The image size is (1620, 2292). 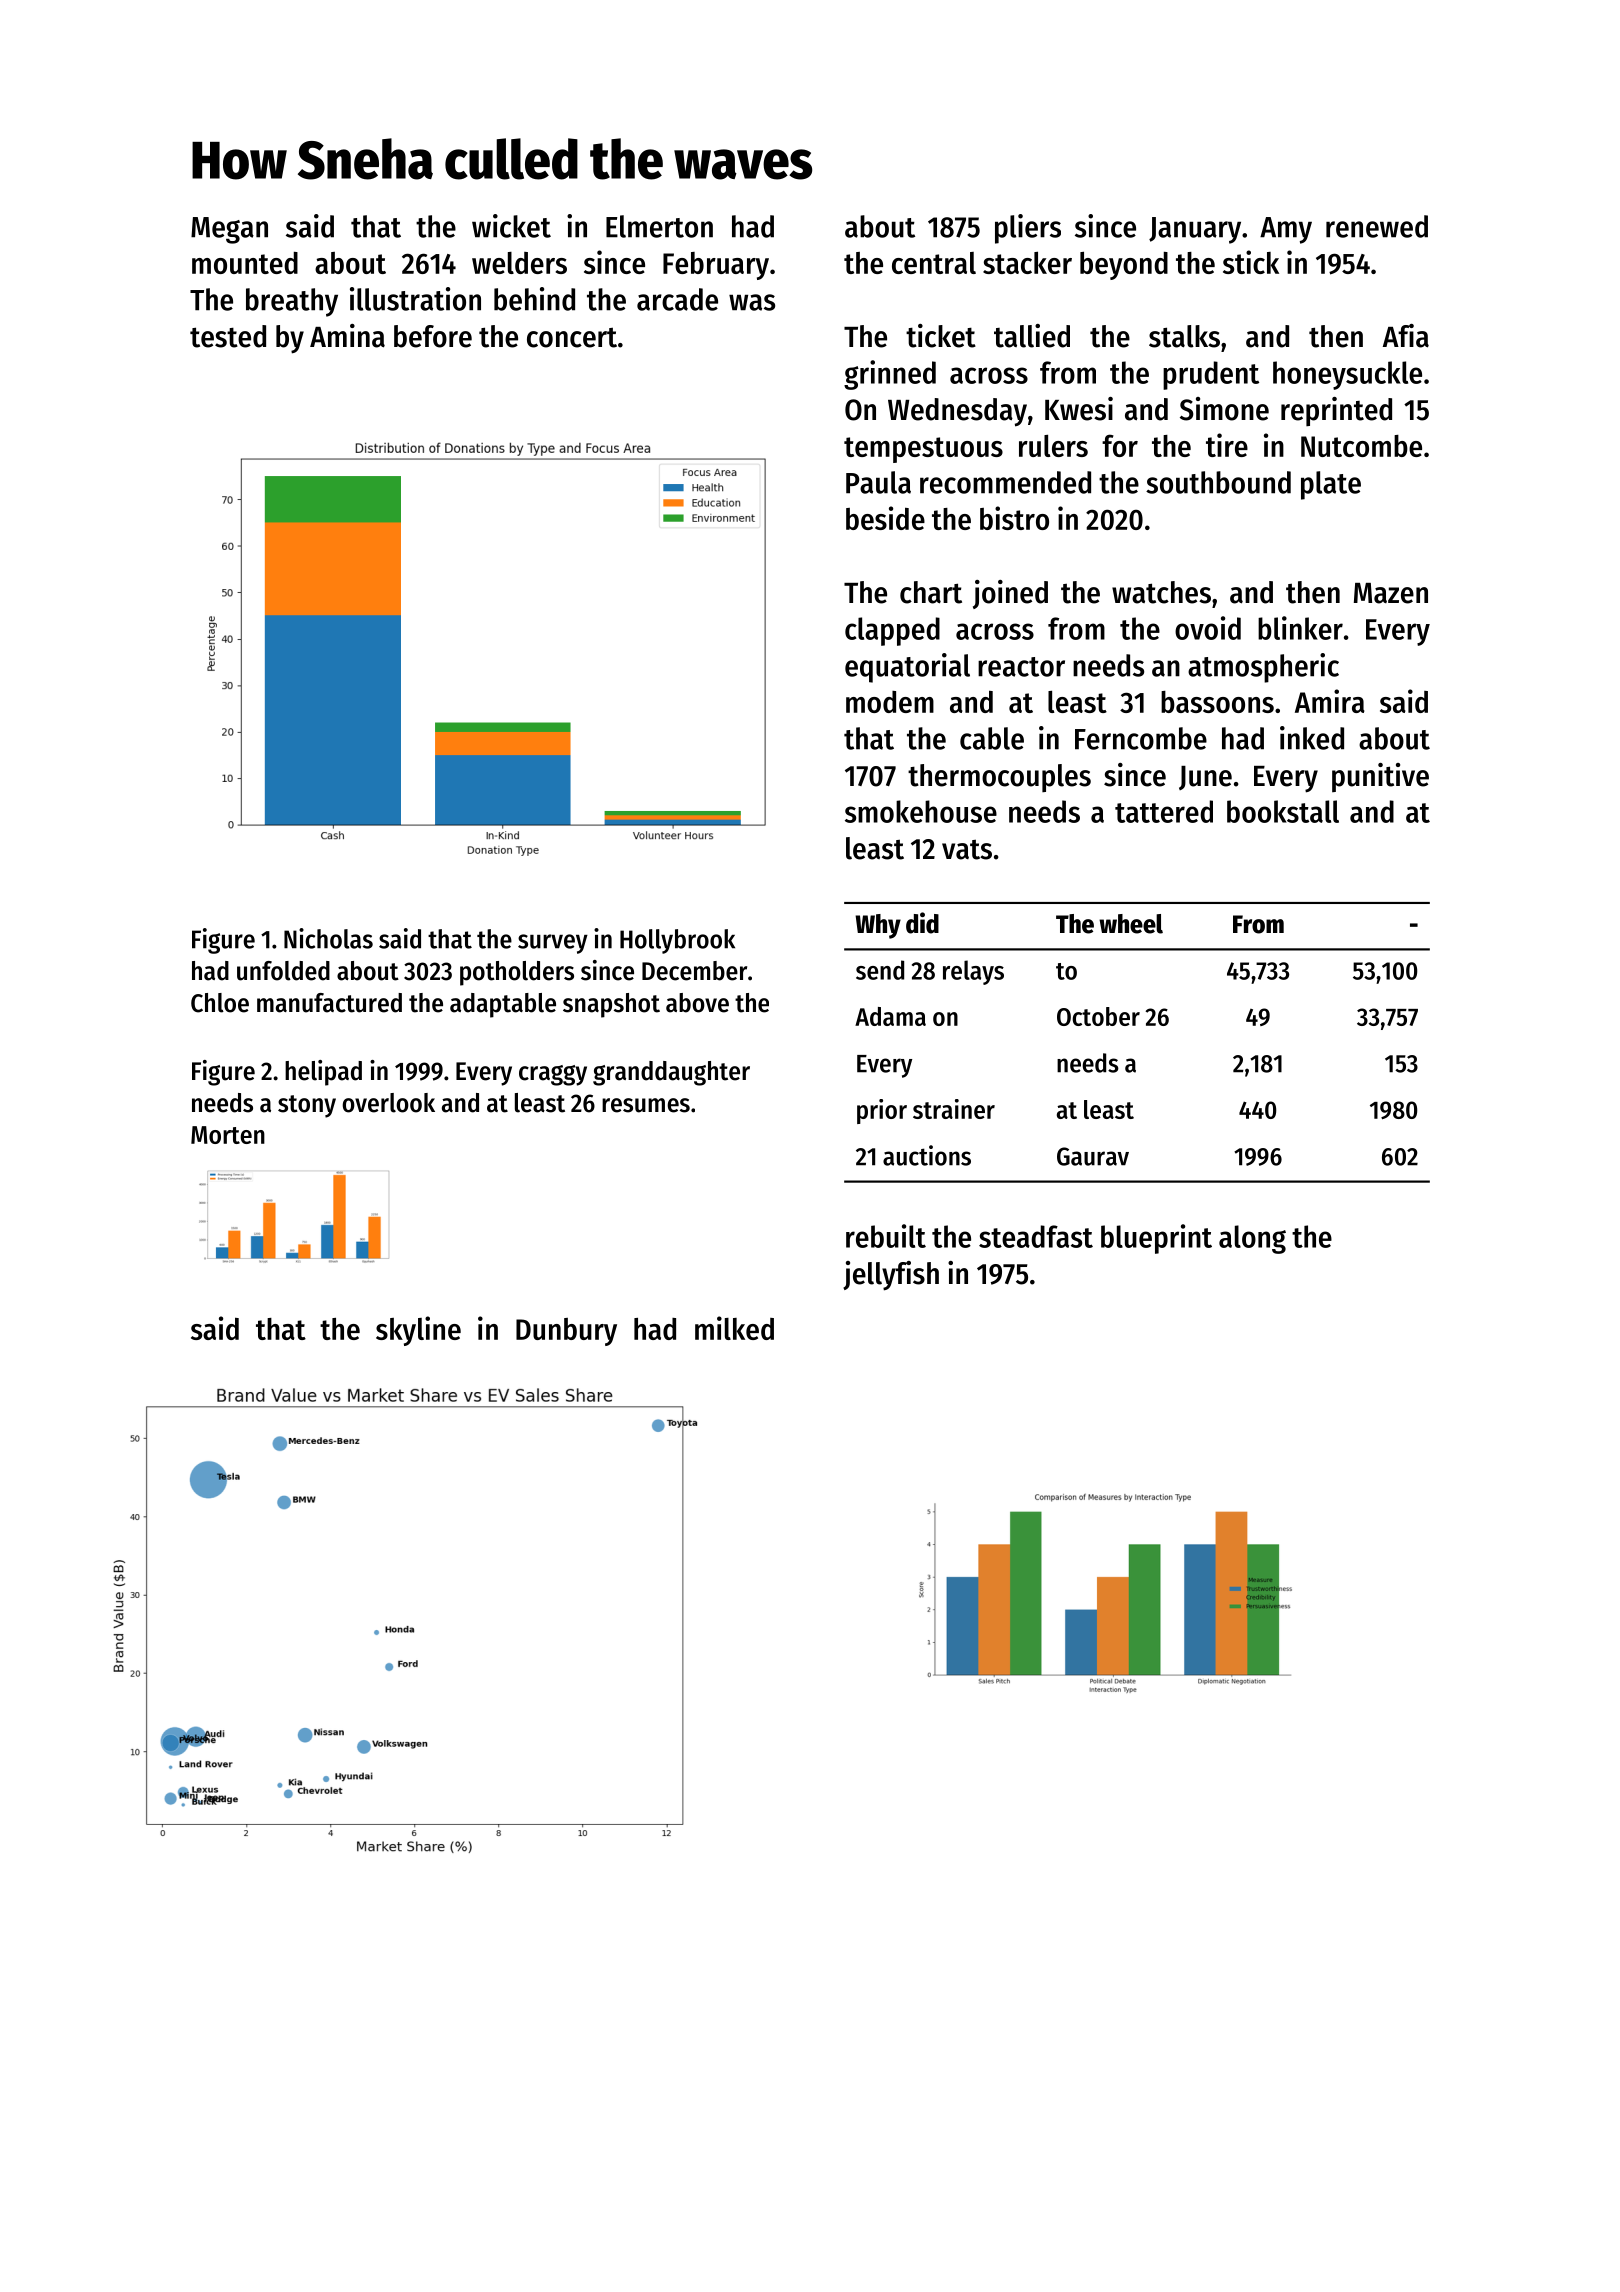 I want to click on beside, so click(x=885, y=518).
